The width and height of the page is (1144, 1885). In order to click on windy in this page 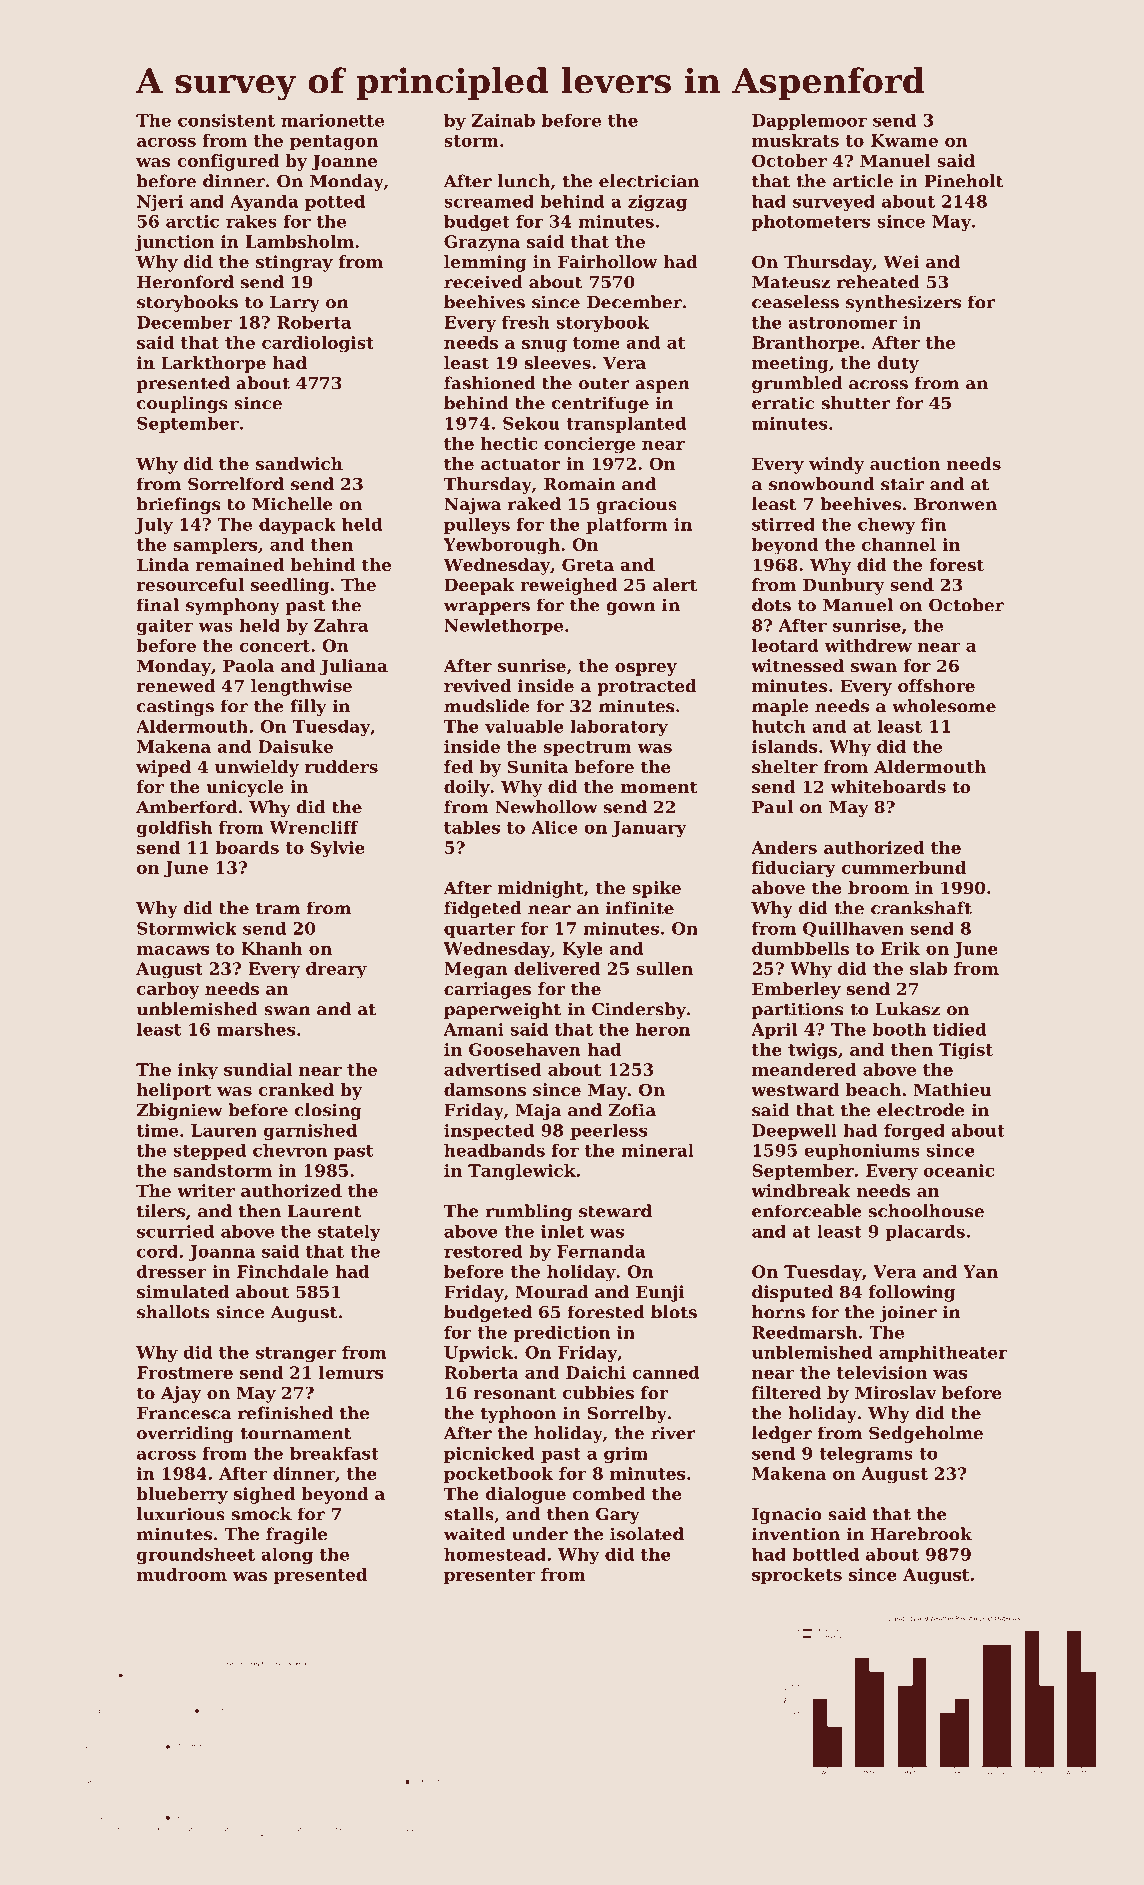, I will do `click(836, 465)`.
